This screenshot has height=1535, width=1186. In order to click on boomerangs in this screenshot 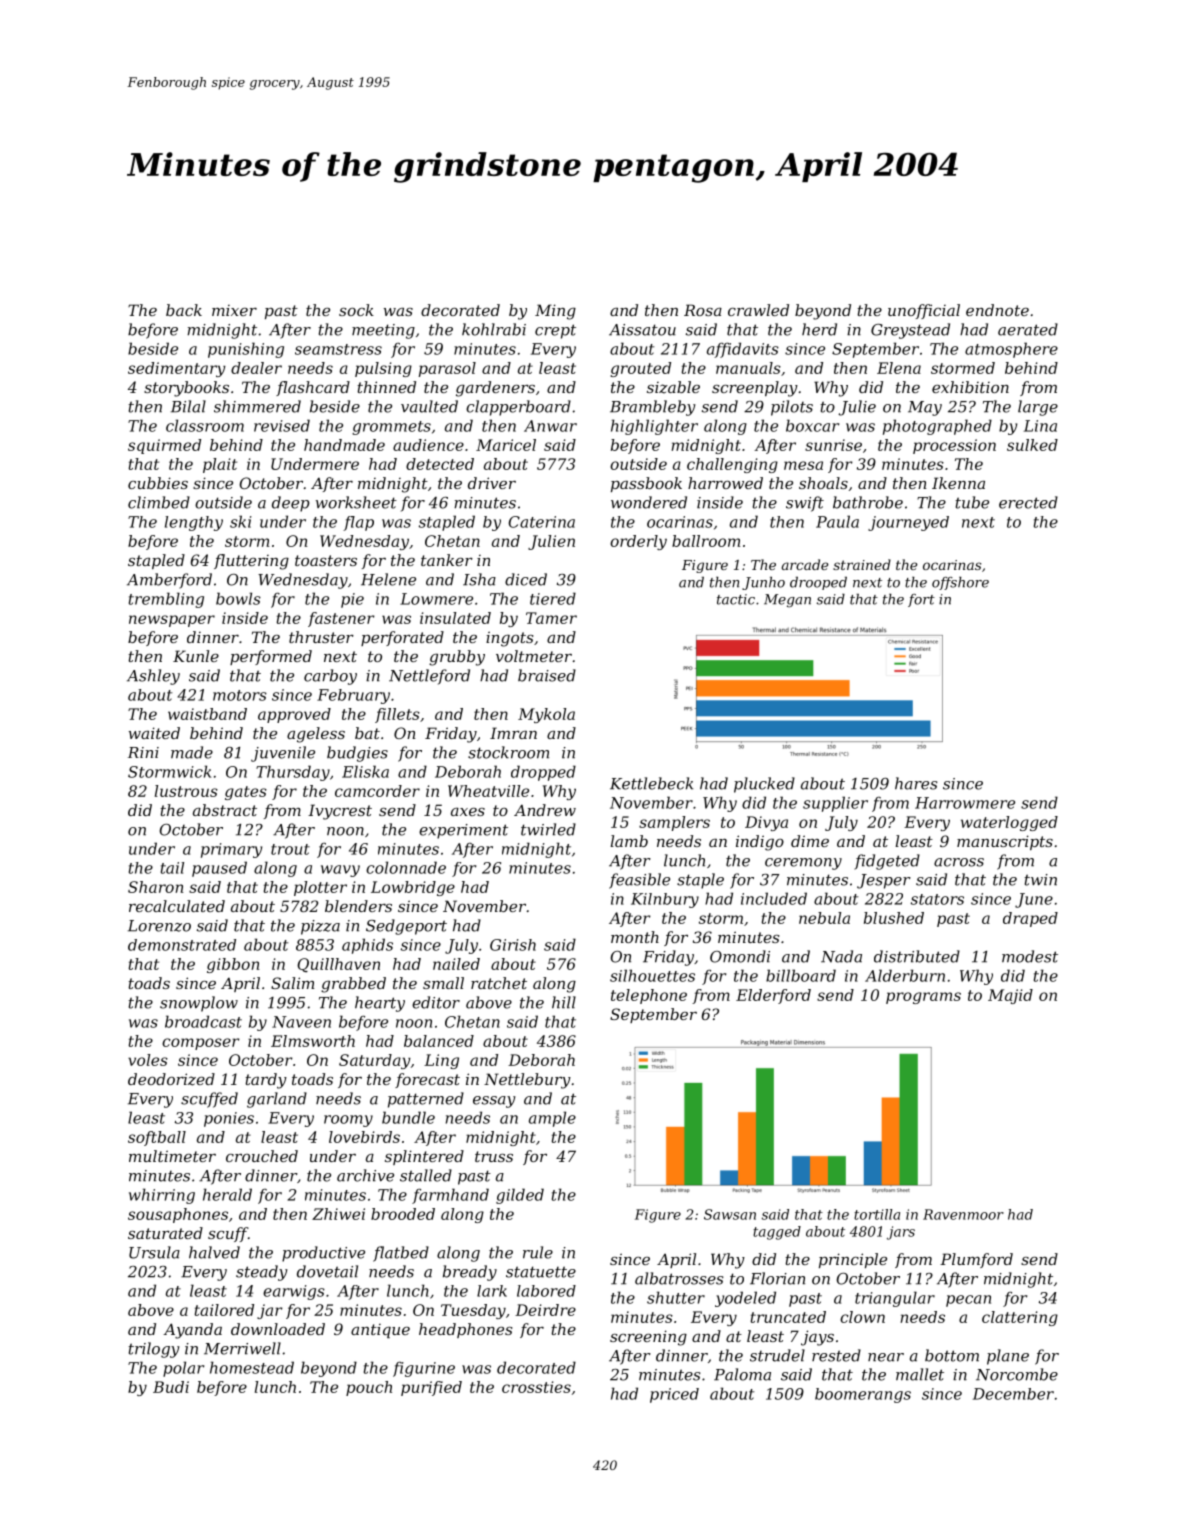, I will do `click(863, 1395)`.
